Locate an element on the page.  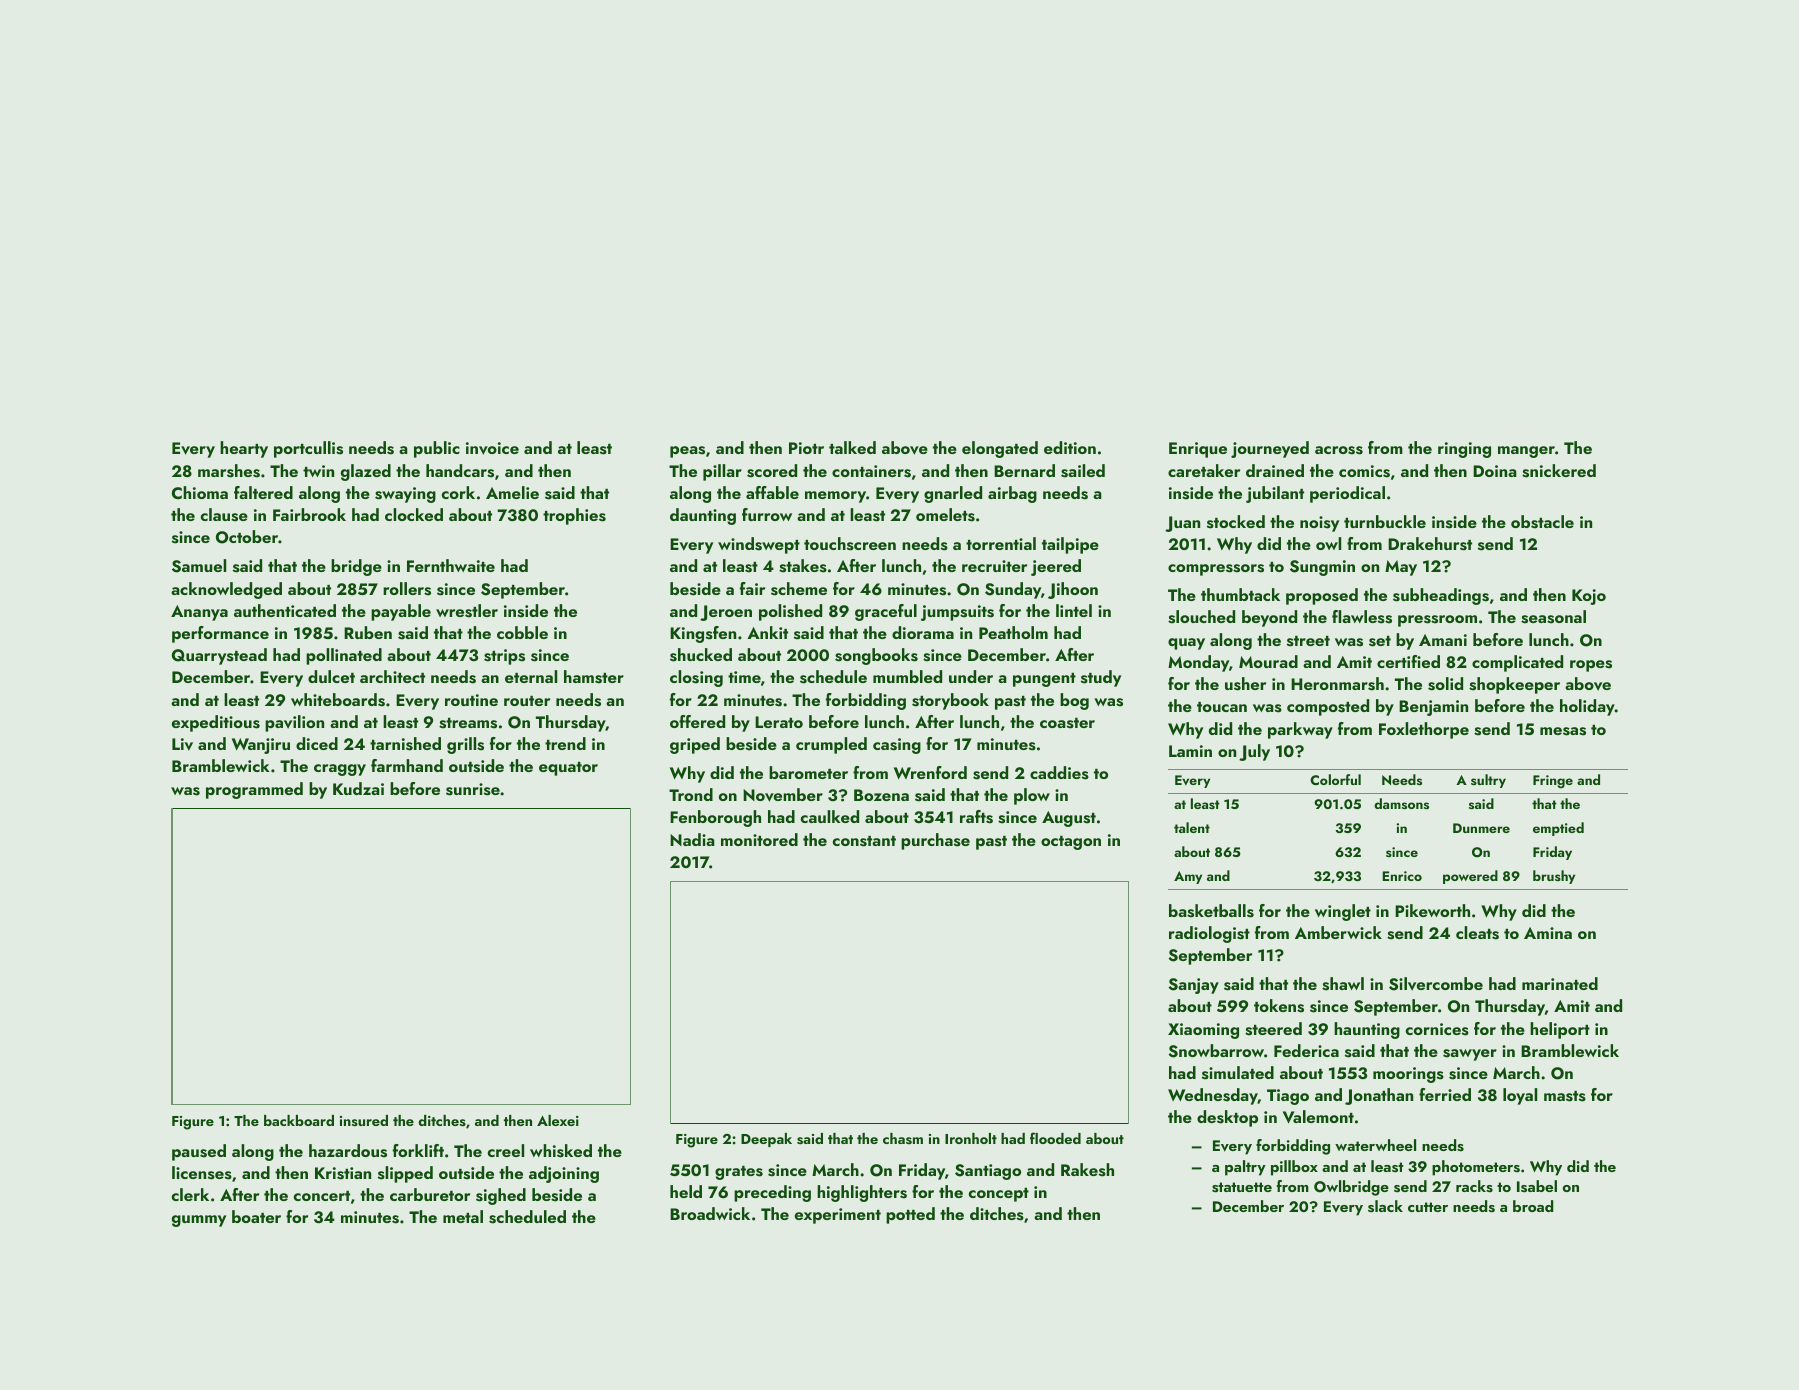
programmed is located at coordinates (254, 790).
